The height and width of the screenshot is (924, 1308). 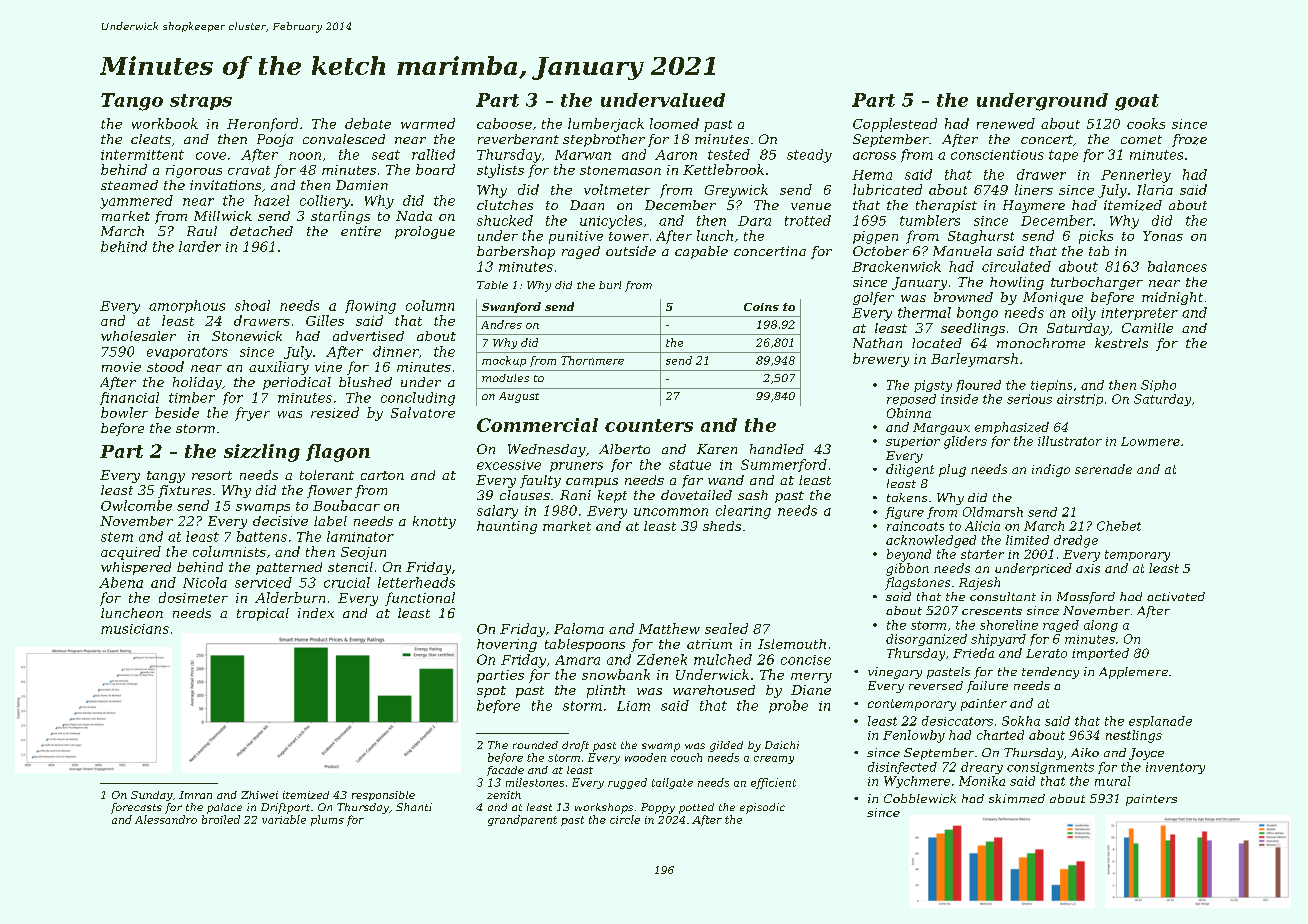 I want to click on dredge, so click(x=1076, y=541).
